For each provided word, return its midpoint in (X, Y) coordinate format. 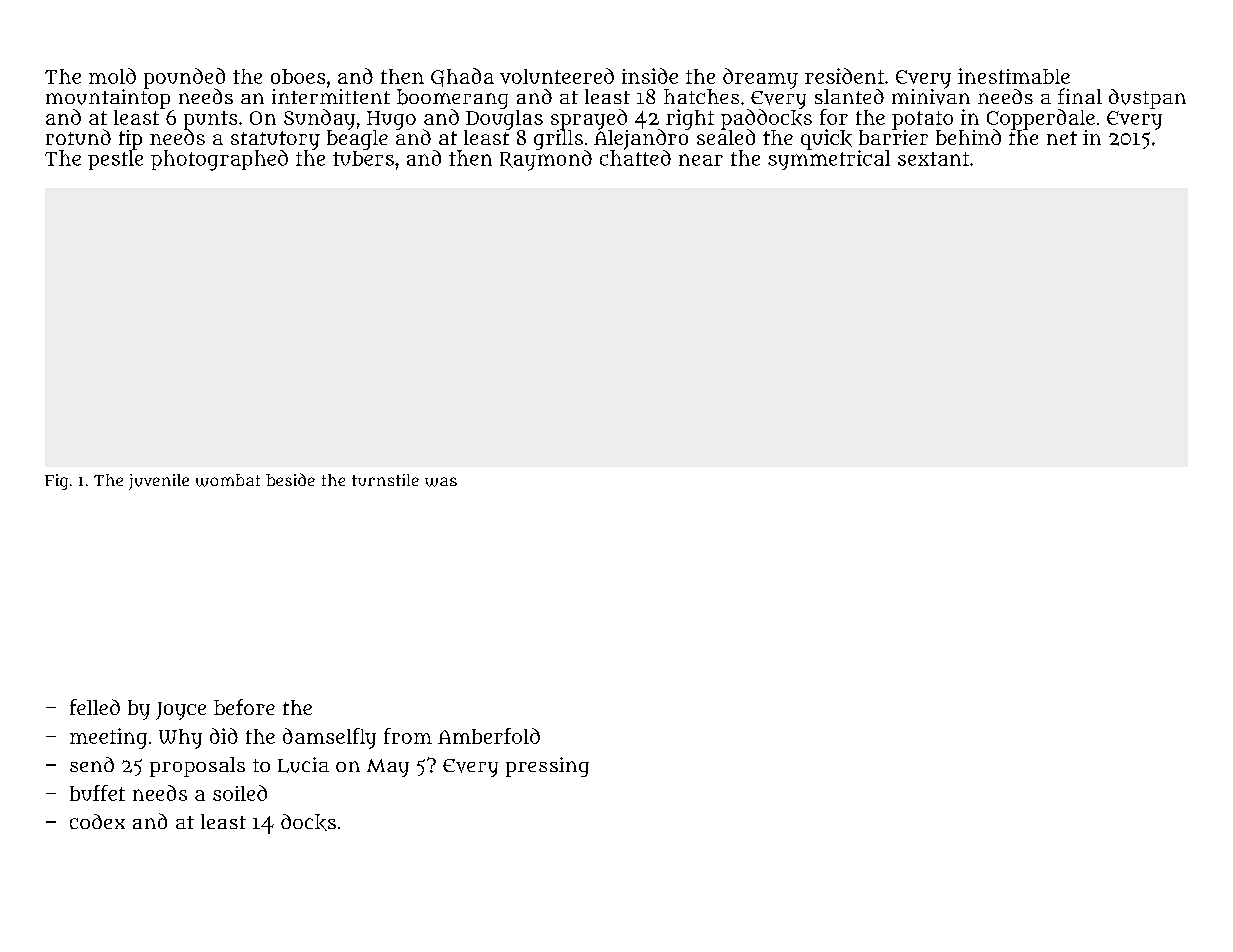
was (441, 482)
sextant (933, 159)
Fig (56, 482)
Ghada (462, 77)
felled (95, 707)
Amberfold (489, 736)
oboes (298, 76)
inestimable (1014, 76)
